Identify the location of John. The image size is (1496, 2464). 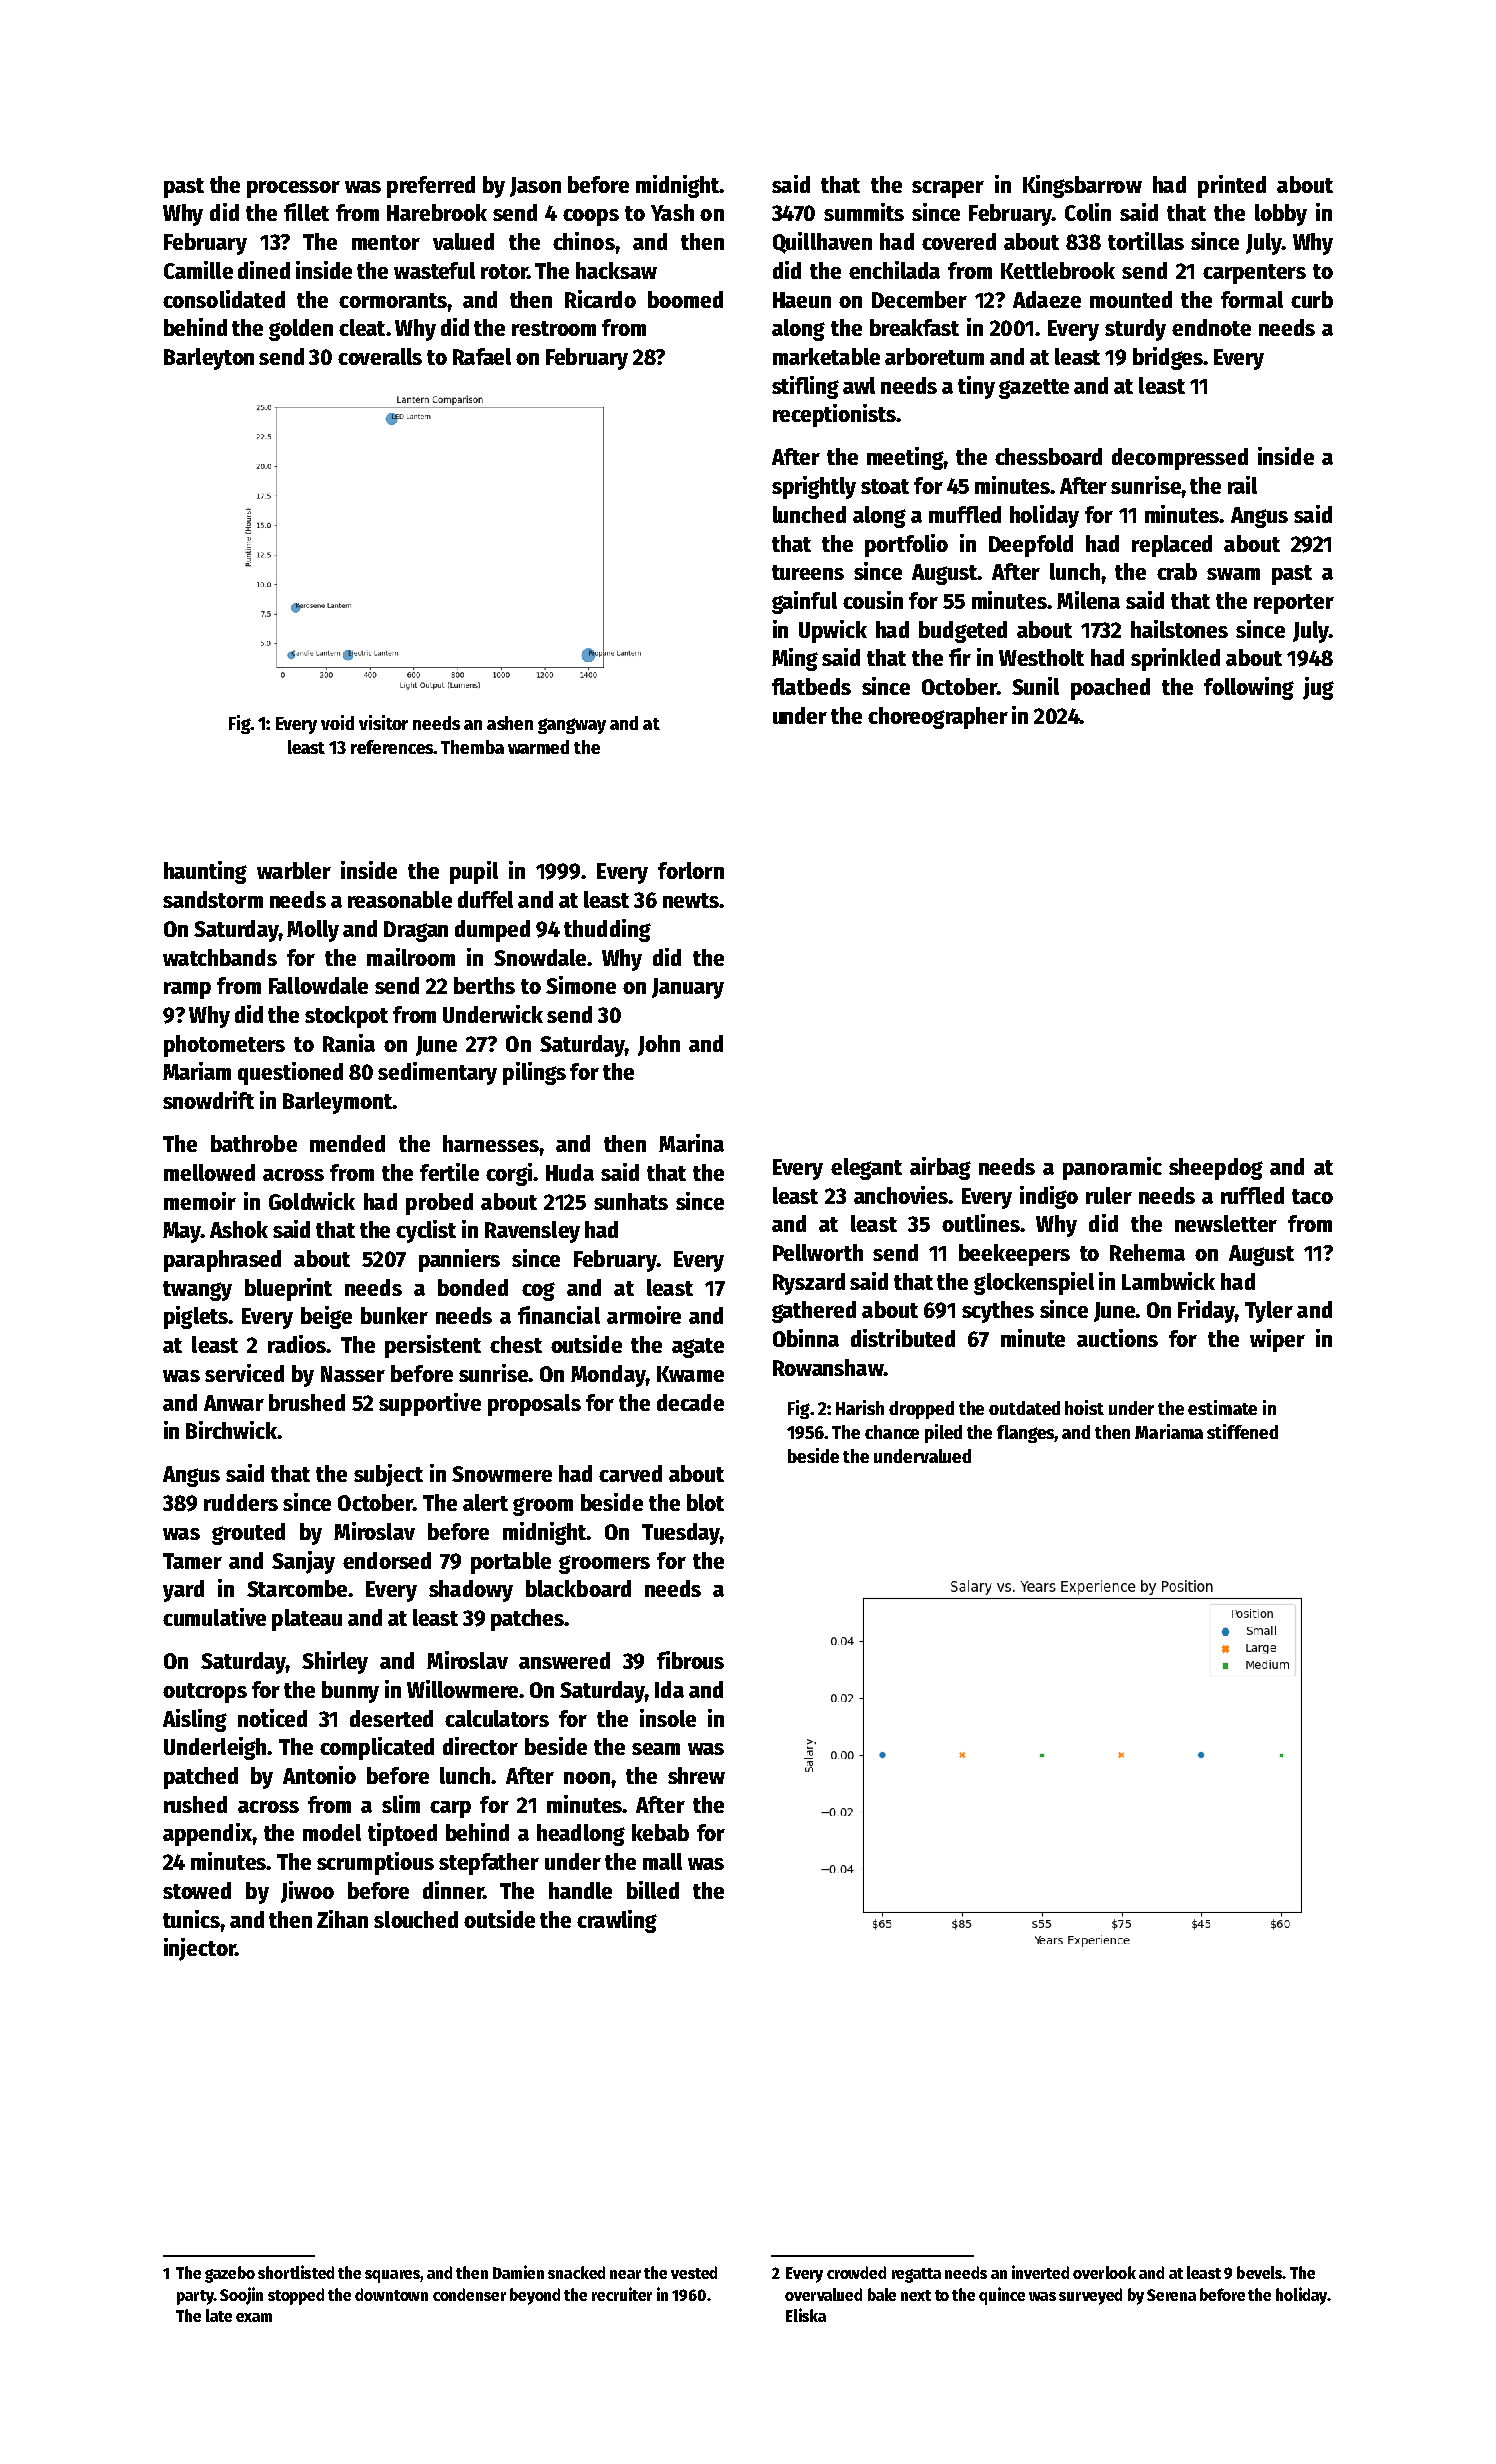
(659, 1045).
